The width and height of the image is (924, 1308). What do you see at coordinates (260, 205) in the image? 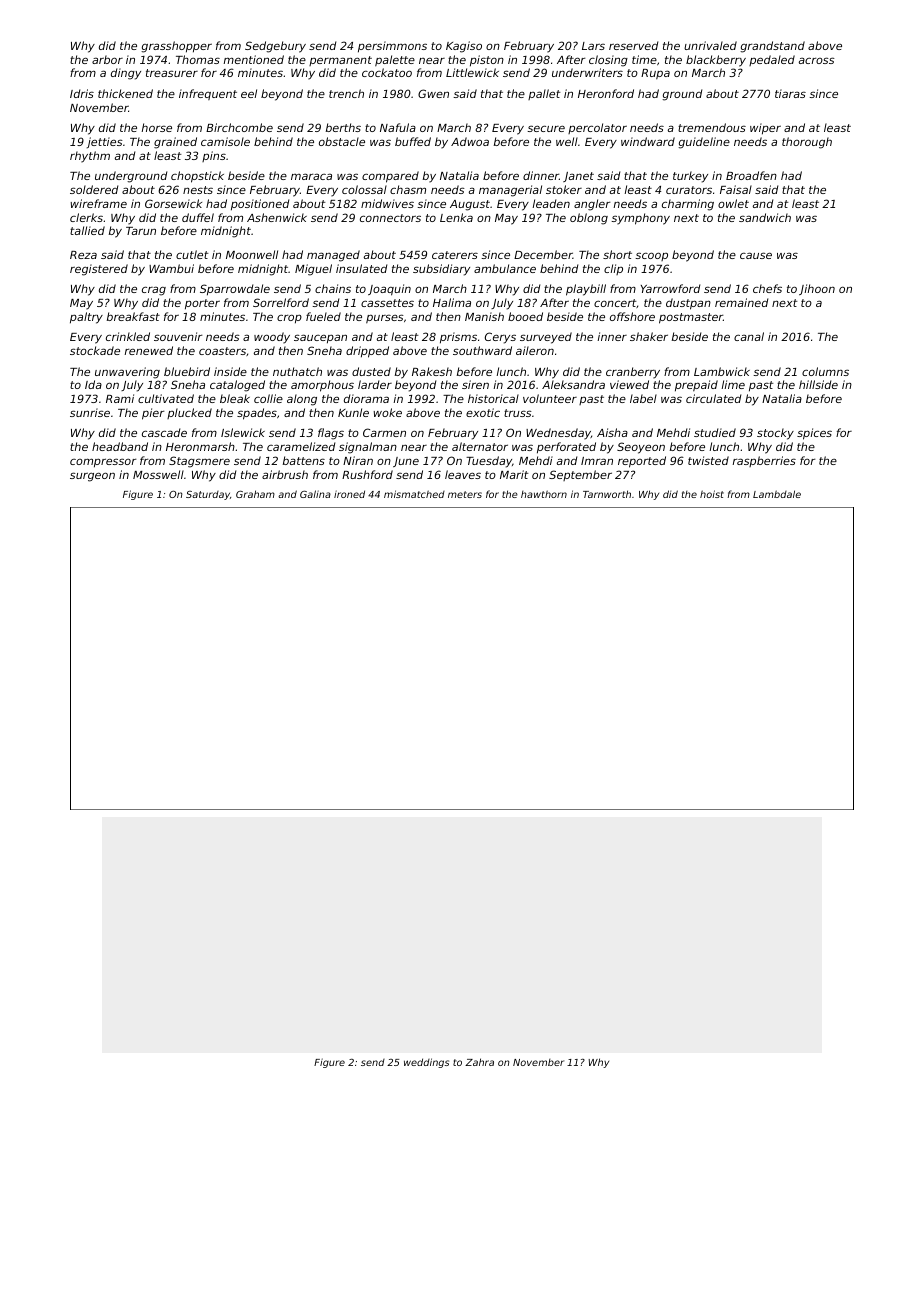
I see `positioned` at bounding box center [260, 205].
